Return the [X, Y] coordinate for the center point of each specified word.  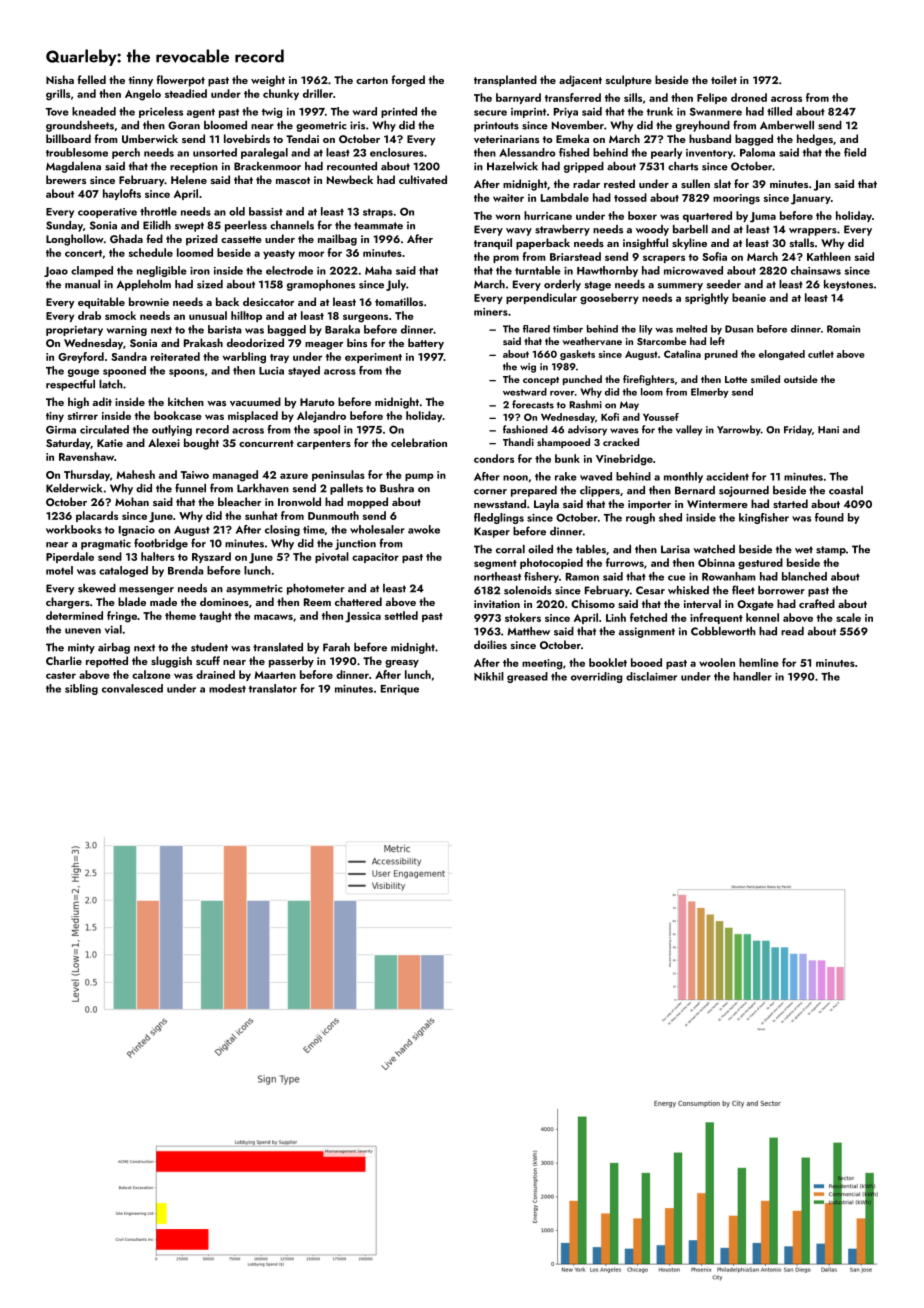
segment [495, 565]
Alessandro [527, 152]
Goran [184, 125]
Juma [763, 217]
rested [619, 183]
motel [59, 570]
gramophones [321, 285]
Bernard [695, 490]
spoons [186, 373]
